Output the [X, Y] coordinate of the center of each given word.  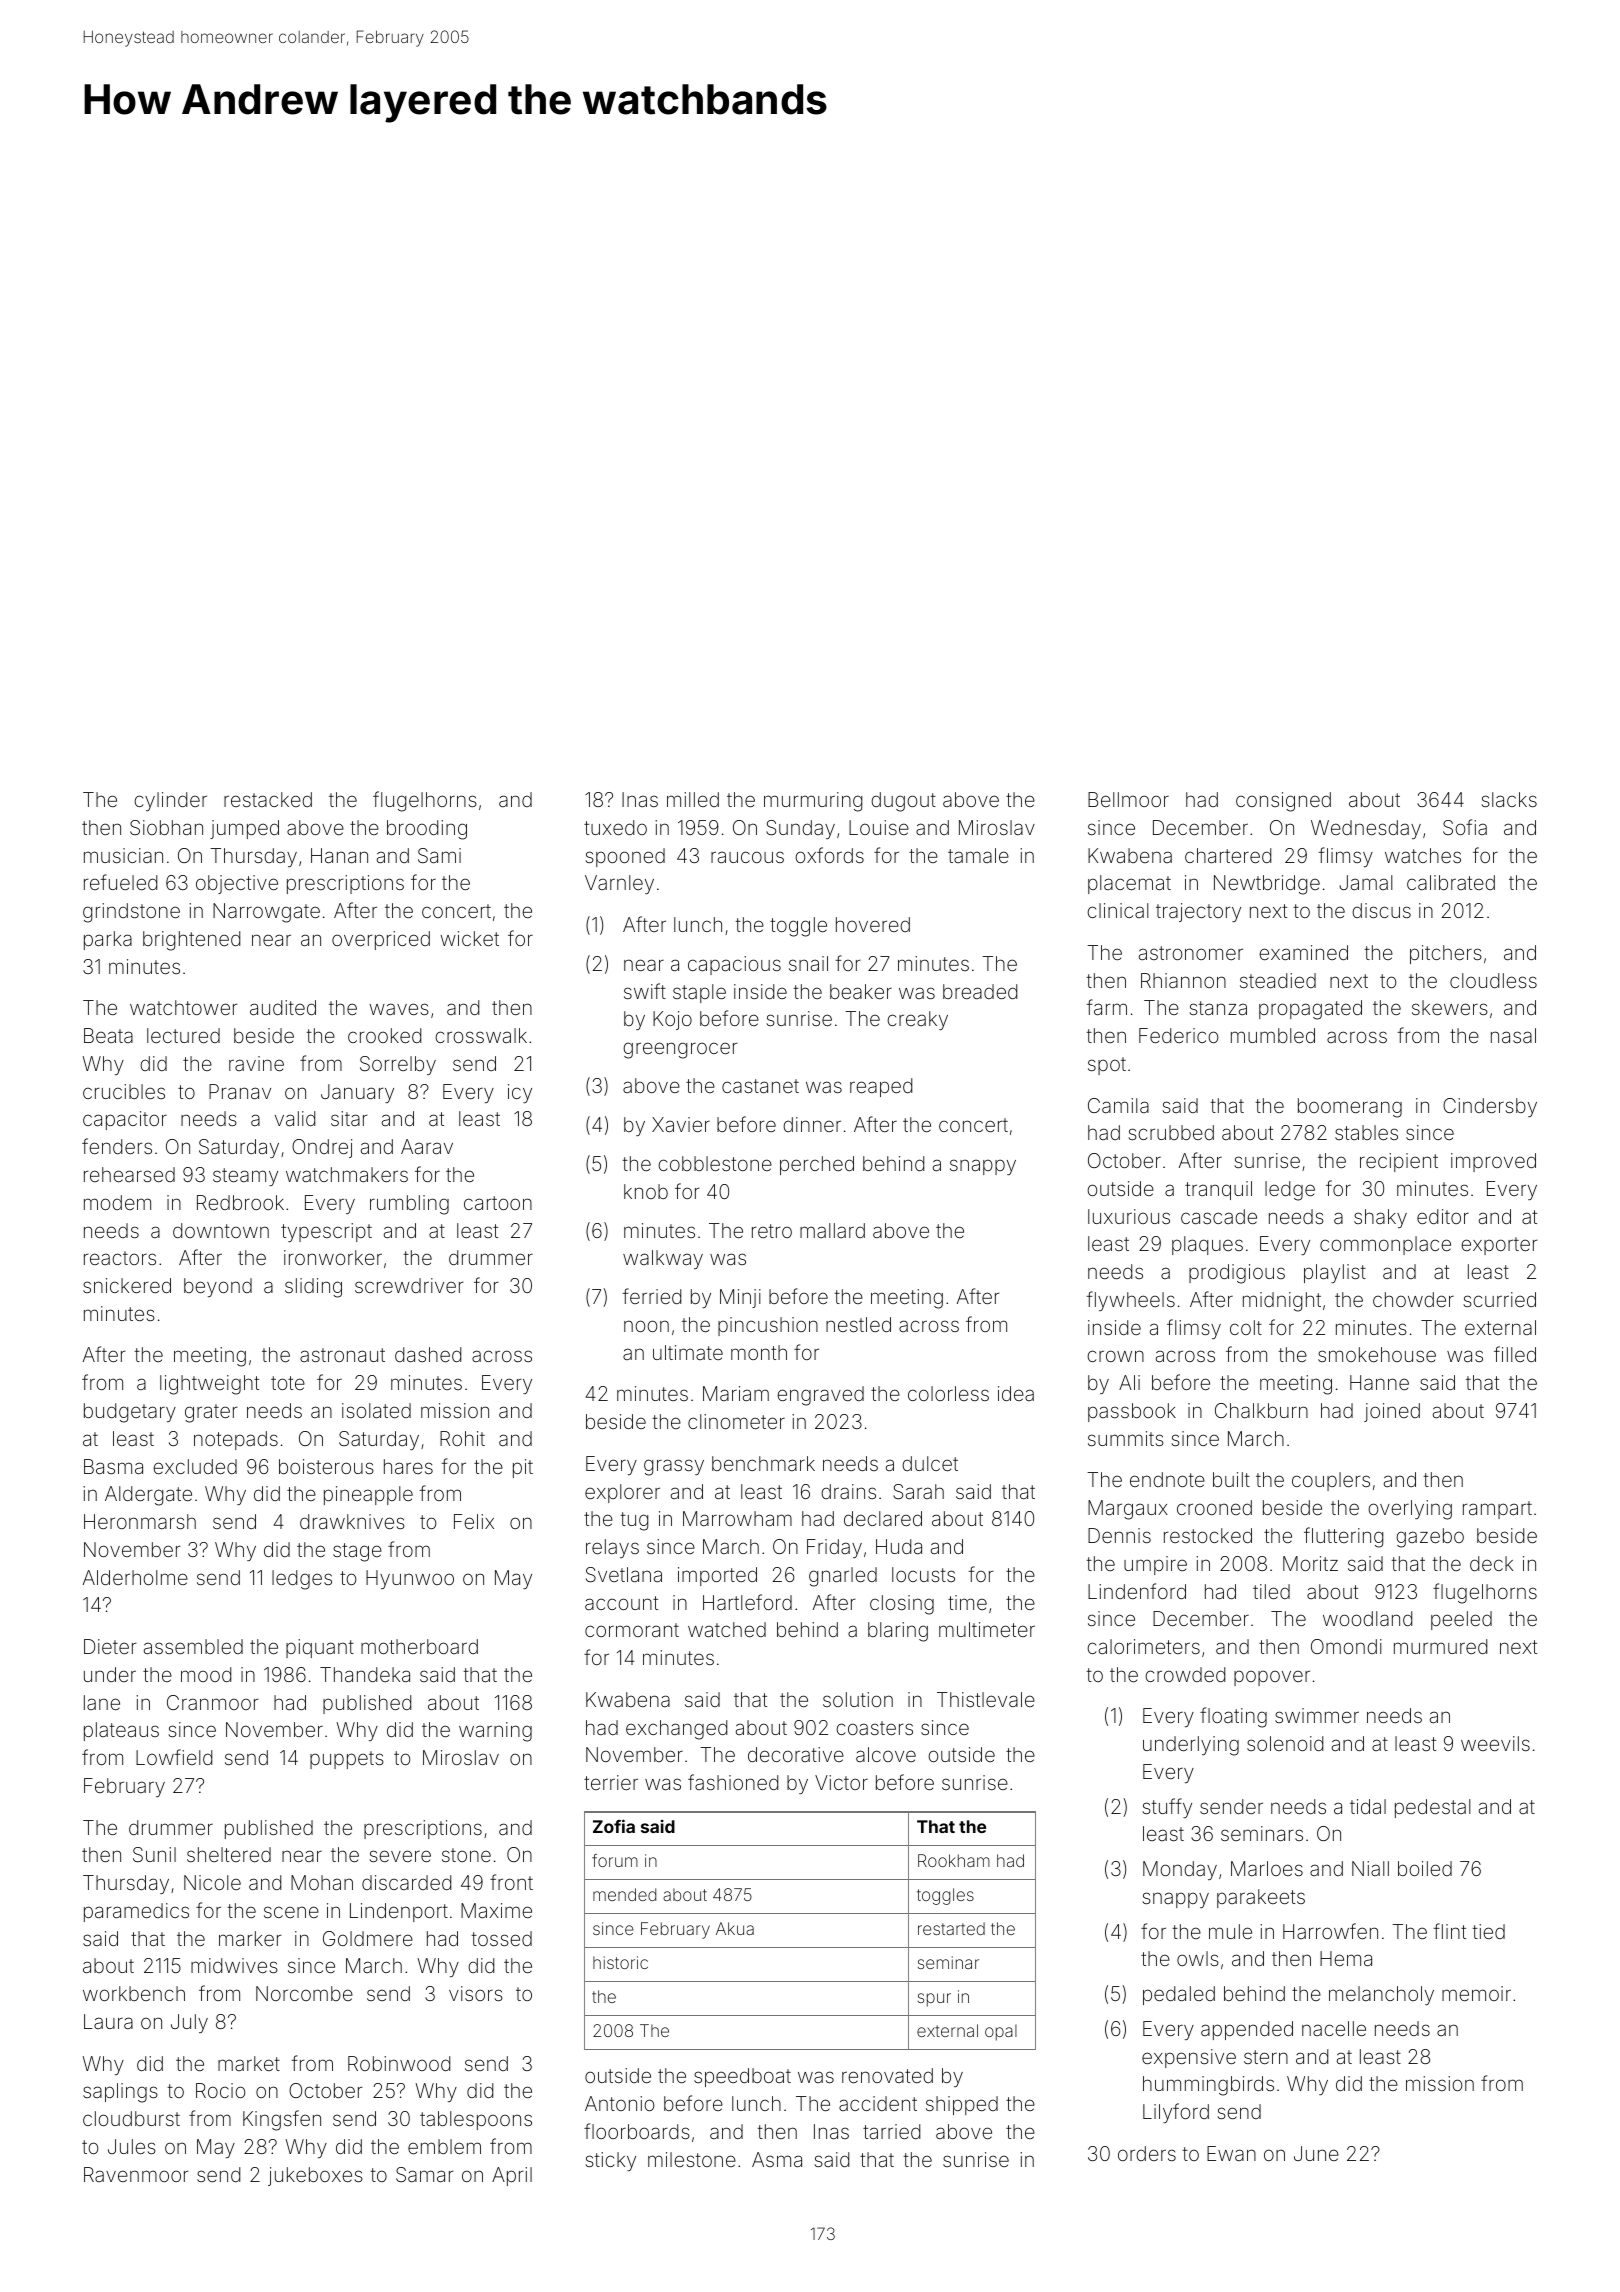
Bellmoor [1128, 799]
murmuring [813, 802]
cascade [1219, 1216]
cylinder [170, 801]
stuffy [1167, 1808]
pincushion [768, 1326]
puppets [347, 1760]
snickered [127, 1285]
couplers [1331, 1481]
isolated [376, 1410]
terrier [611, 1782]
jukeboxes [315, 2176]
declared [883, 1518]
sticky [610, 2161]
